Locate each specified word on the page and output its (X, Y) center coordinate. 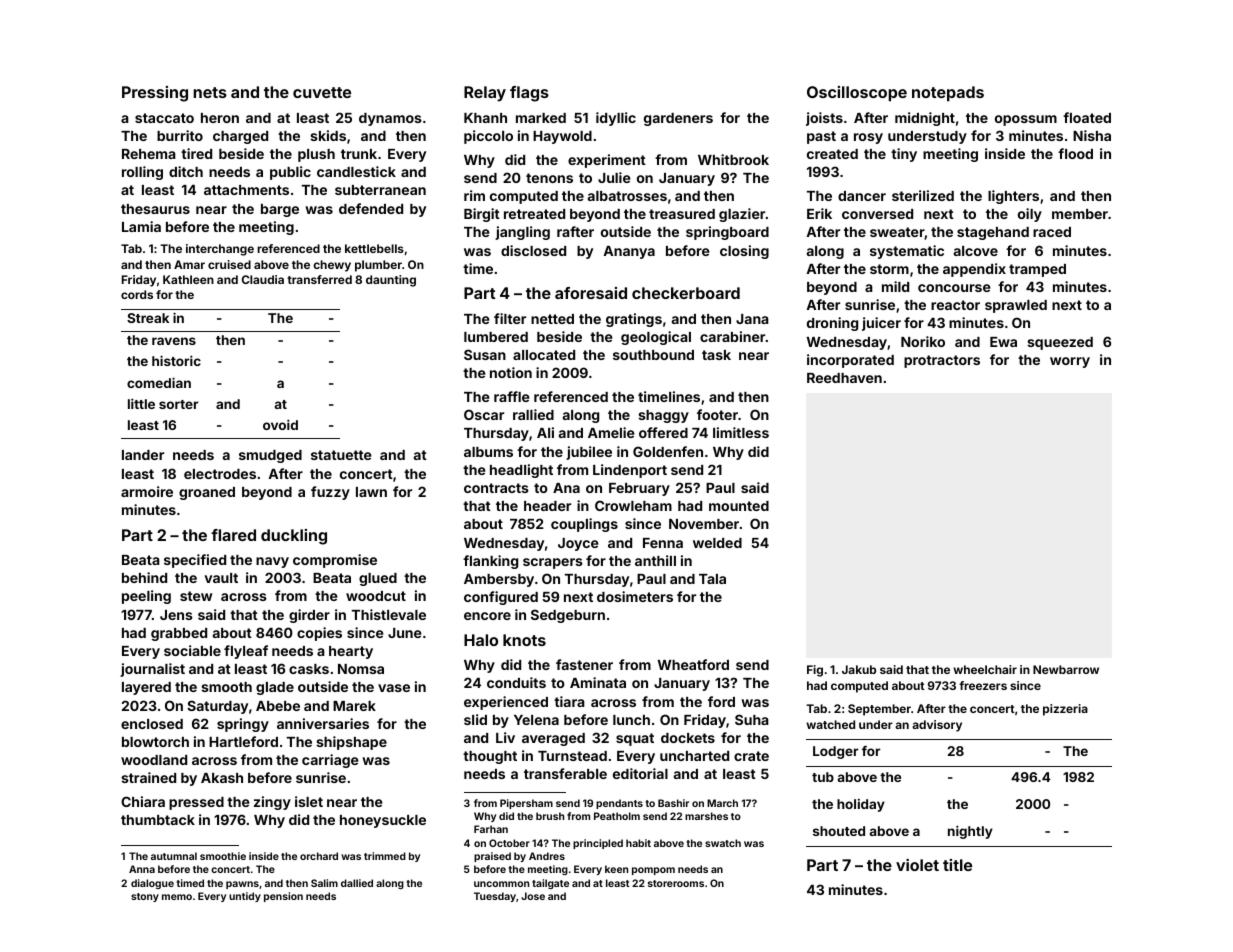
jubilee (589, 453)
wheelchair (985, 669)
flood (1075, 153)
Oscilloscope (857, 94)
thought (490, 757)
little (141, 403)
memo (177, 897)
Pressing (155, 94)
